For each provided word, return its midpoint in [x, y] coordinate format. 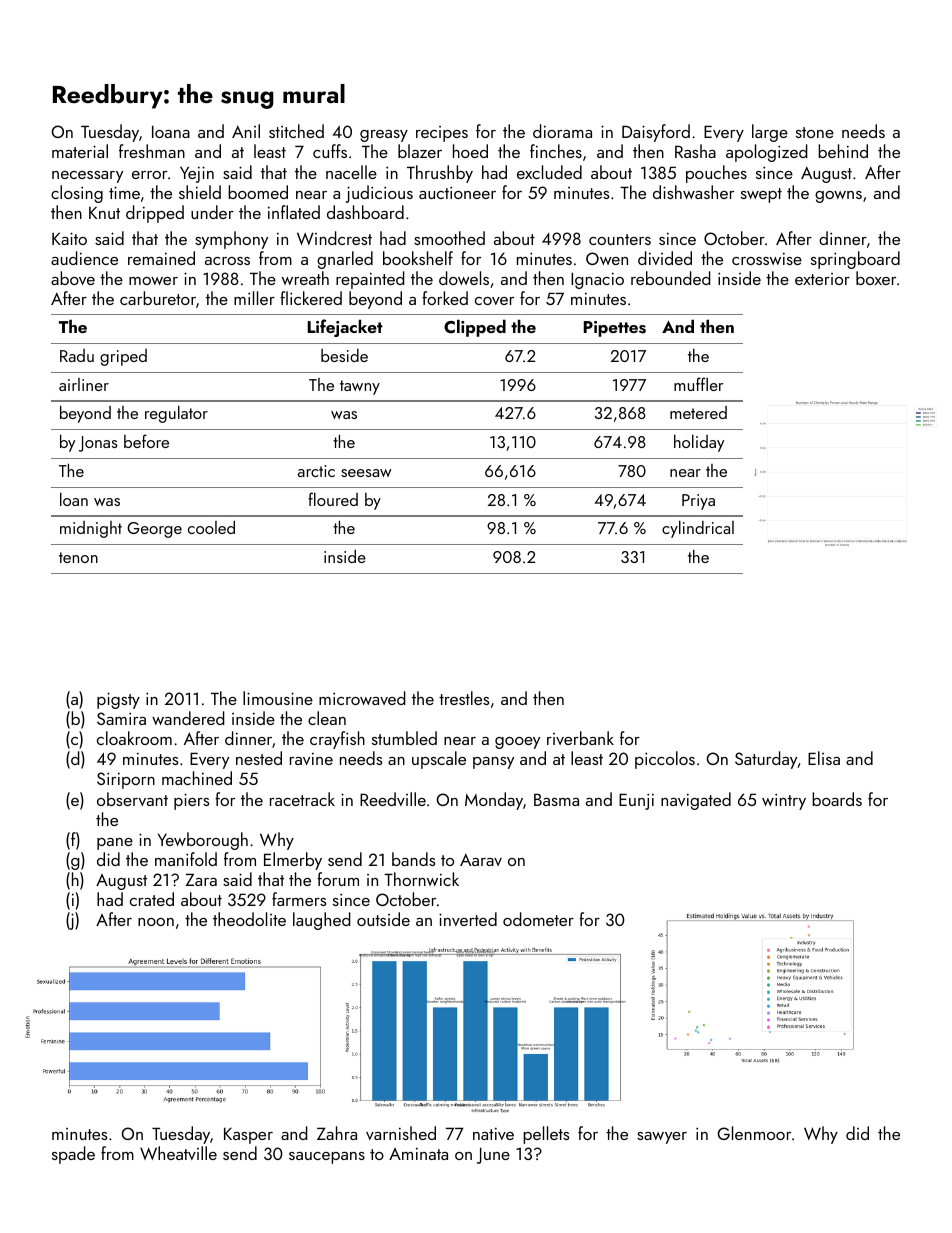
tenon [78, 557]
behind [843, 151]
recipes [442, 134]
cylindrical [698, 529]
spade [73, 1155]
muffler [698, 384]
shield [200, 192]
